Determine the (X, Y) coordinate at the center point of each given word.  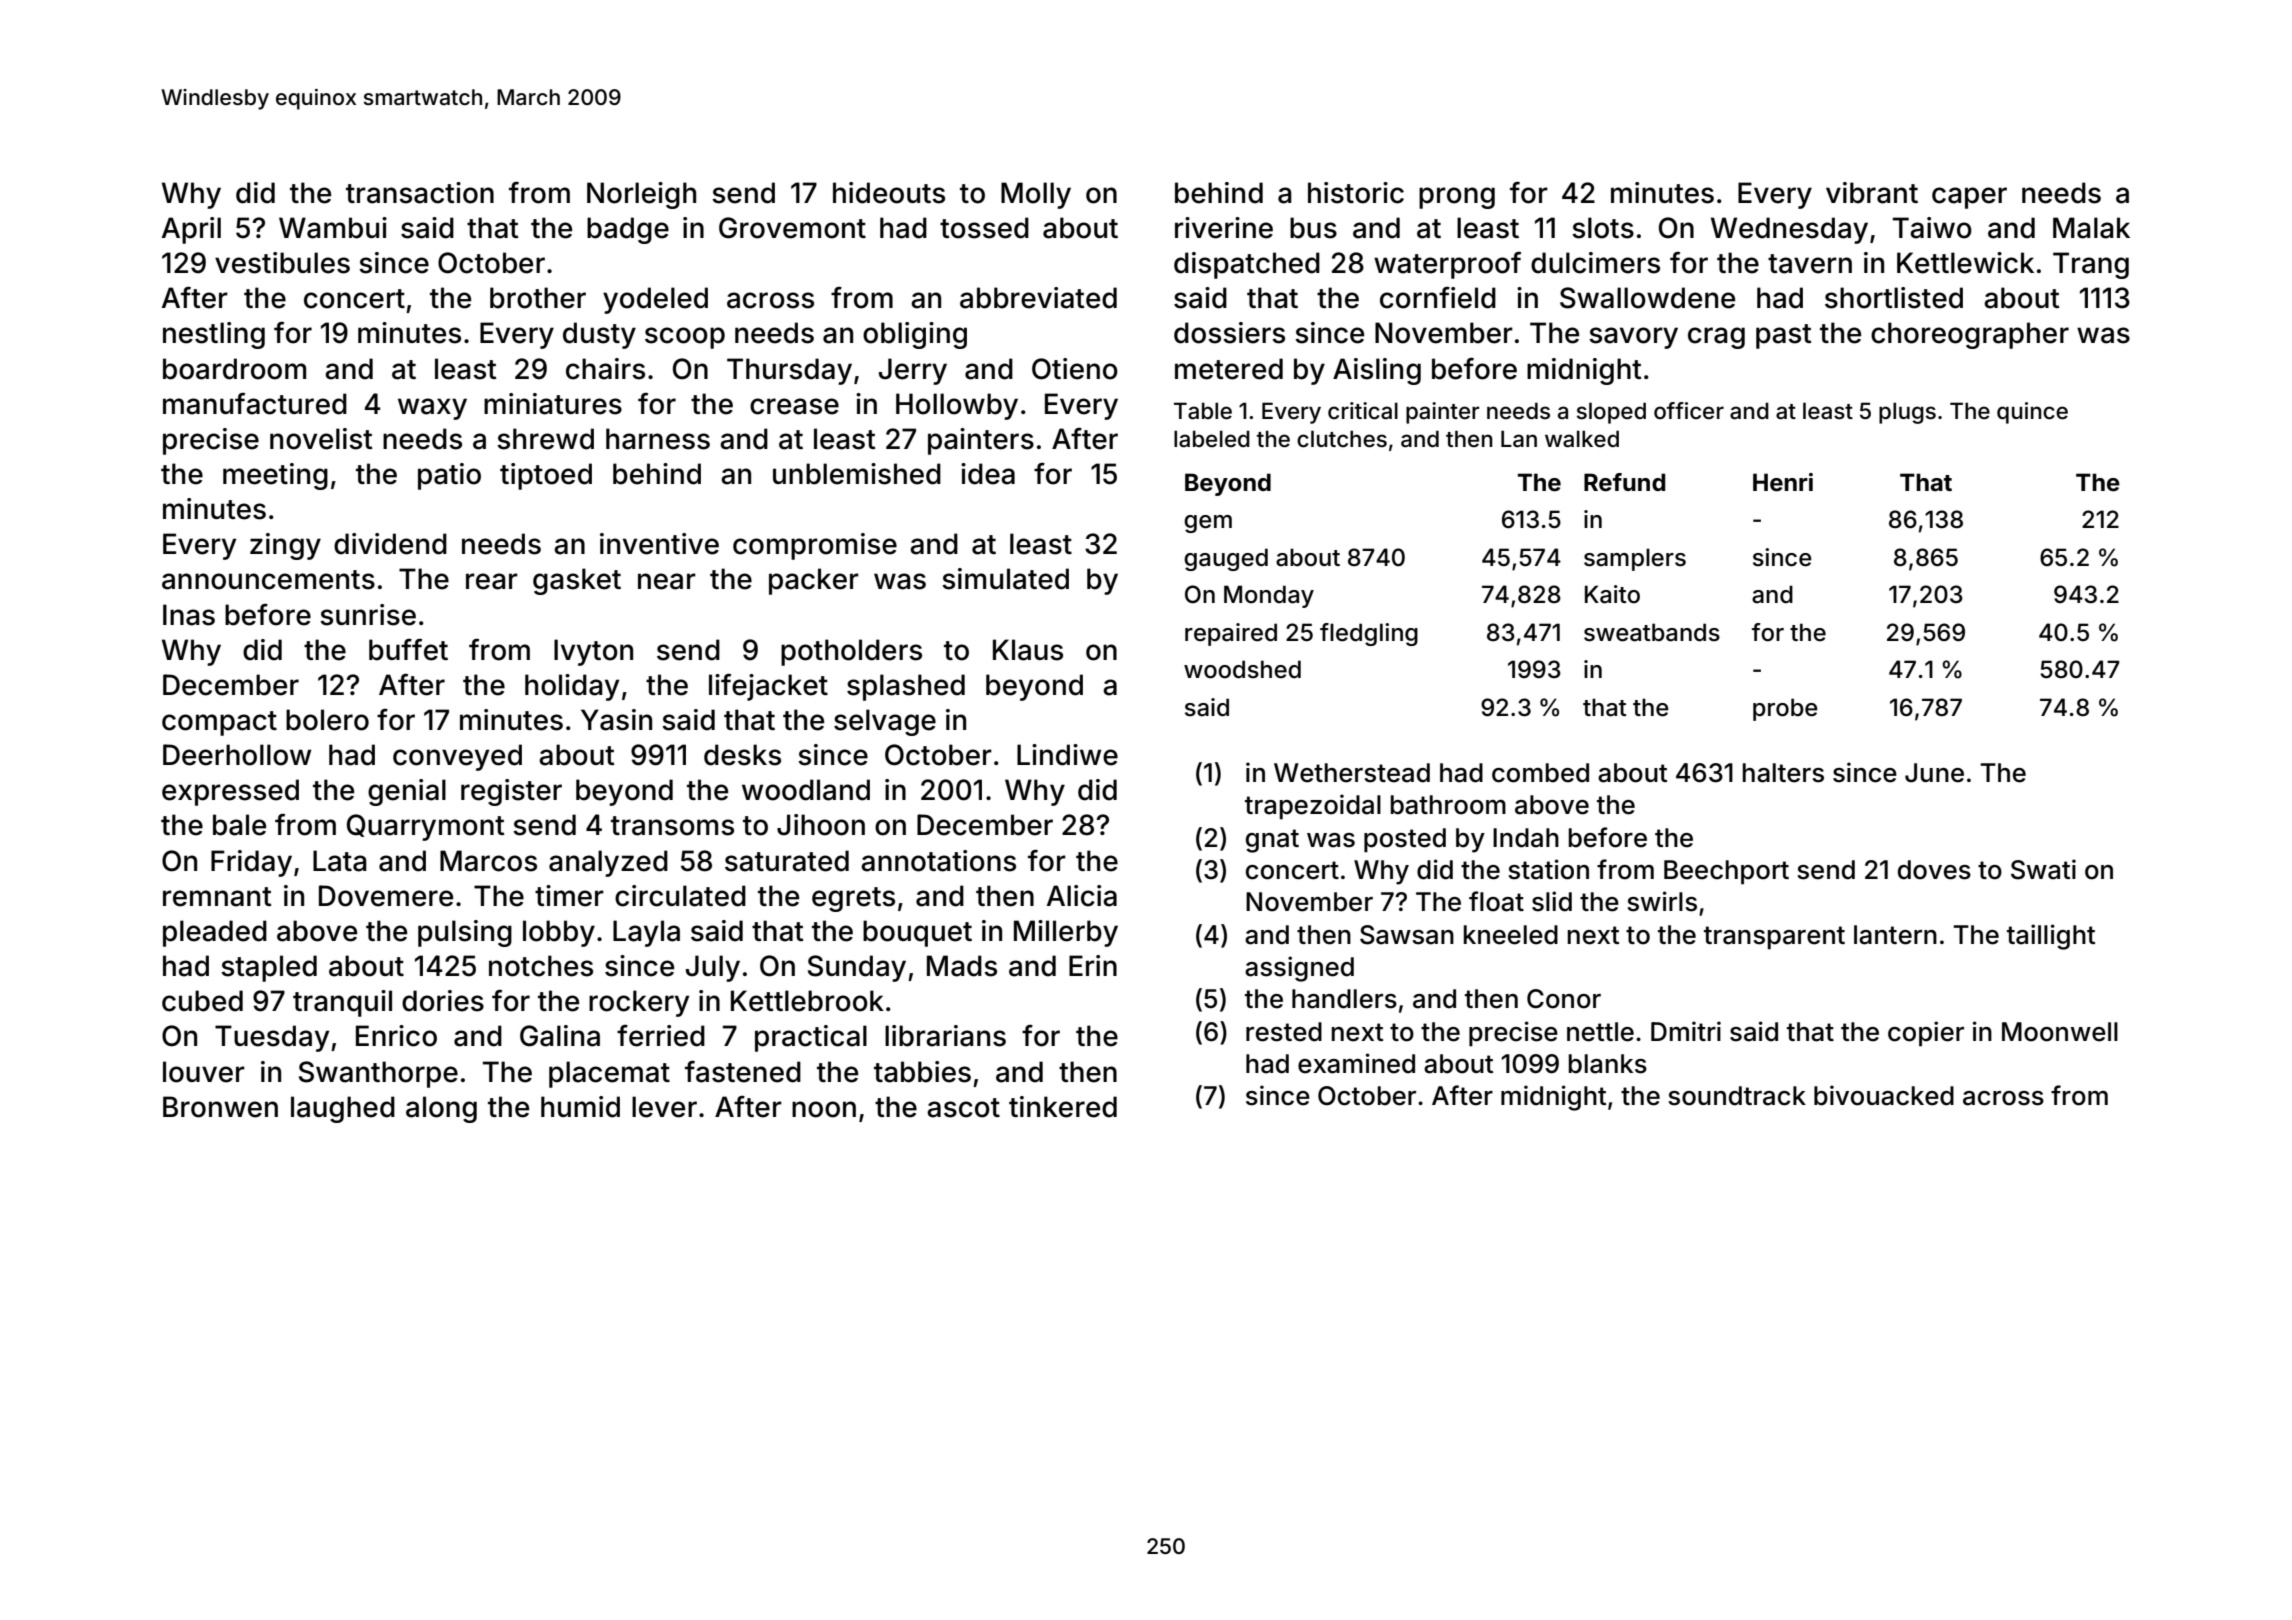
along (441, 1109)
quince (2032, 413)
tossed (984, 228)
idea (988, 474)
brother (538, 298)
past (1784, 336)
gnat (1272, 841)
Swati (2043, 869)
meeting (275, 476)
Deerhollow (237, 755)
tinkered (1063, 1107)
